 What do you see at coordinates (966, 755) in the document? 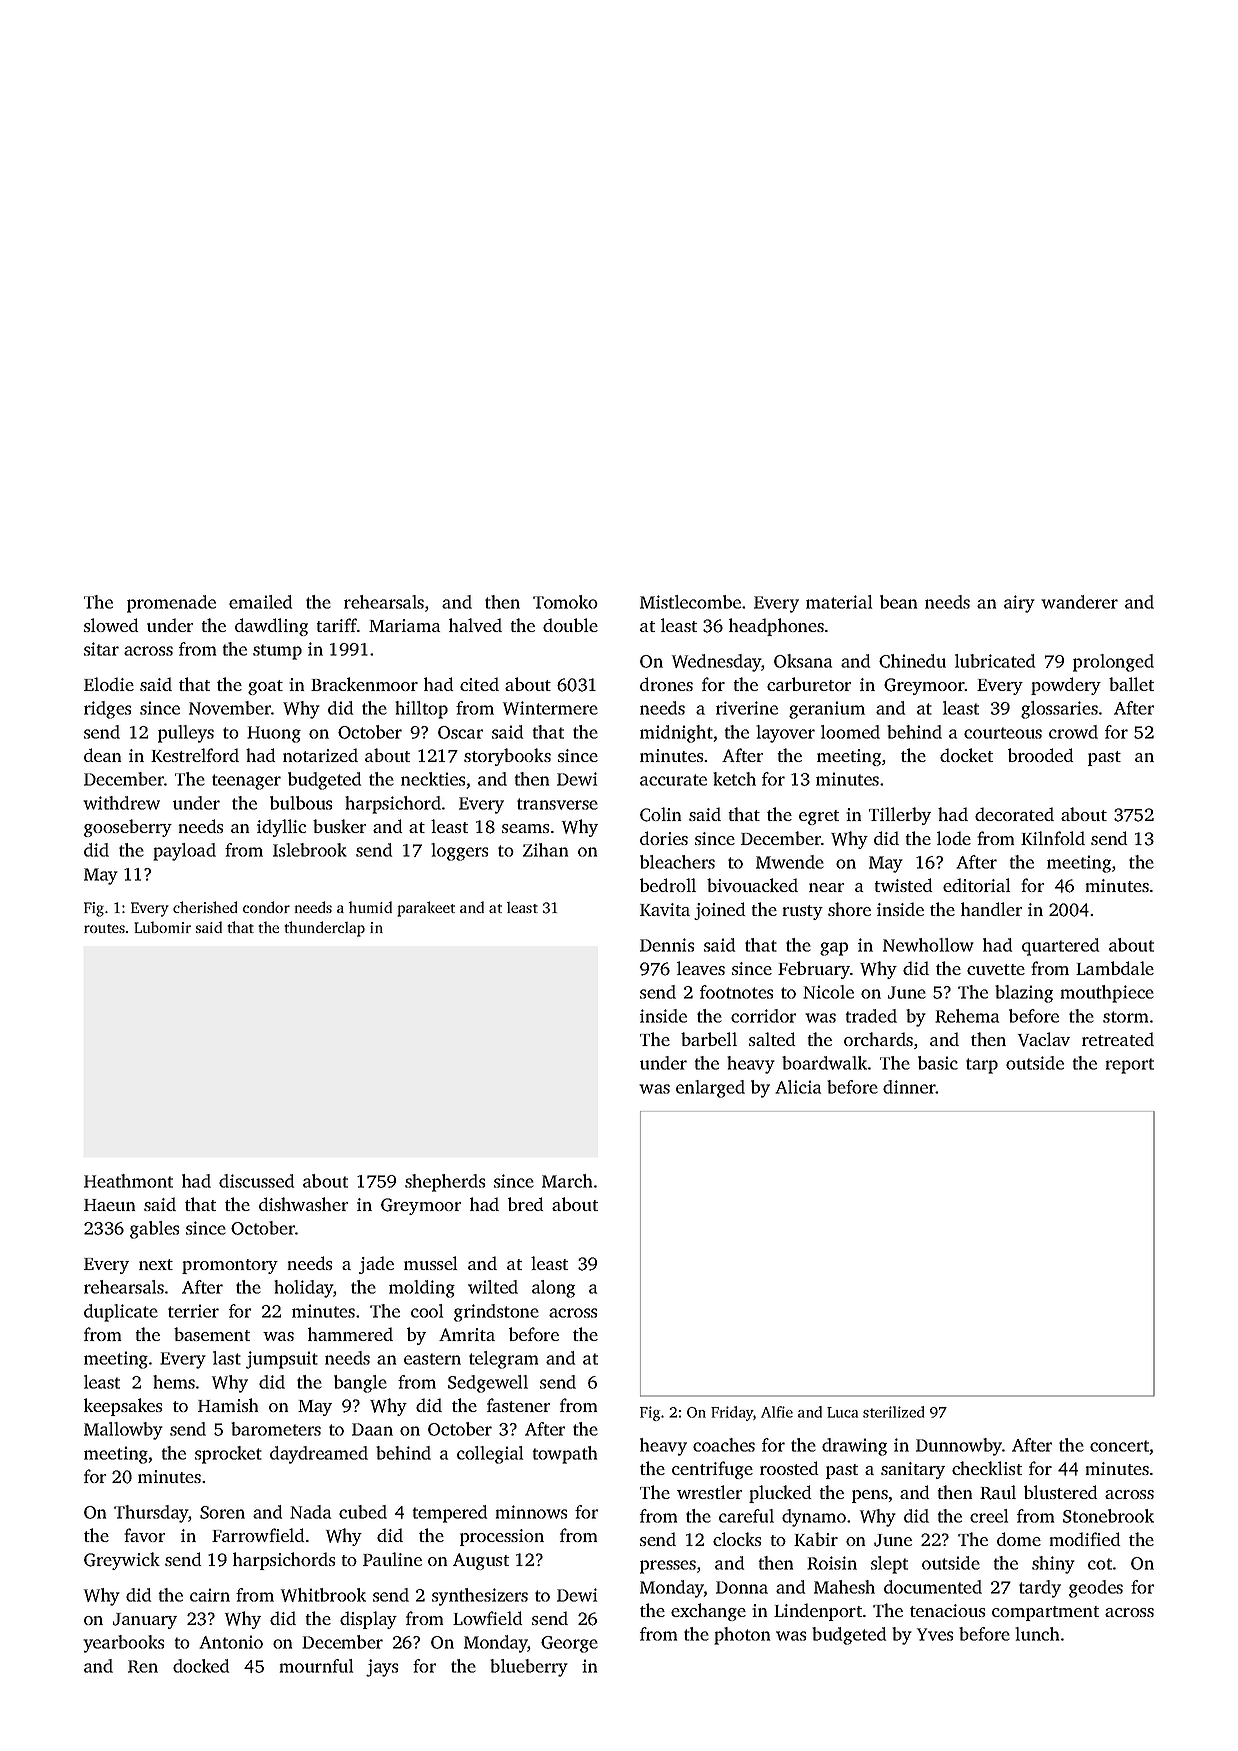
I see `docket` at bounding box center [966, 755].
